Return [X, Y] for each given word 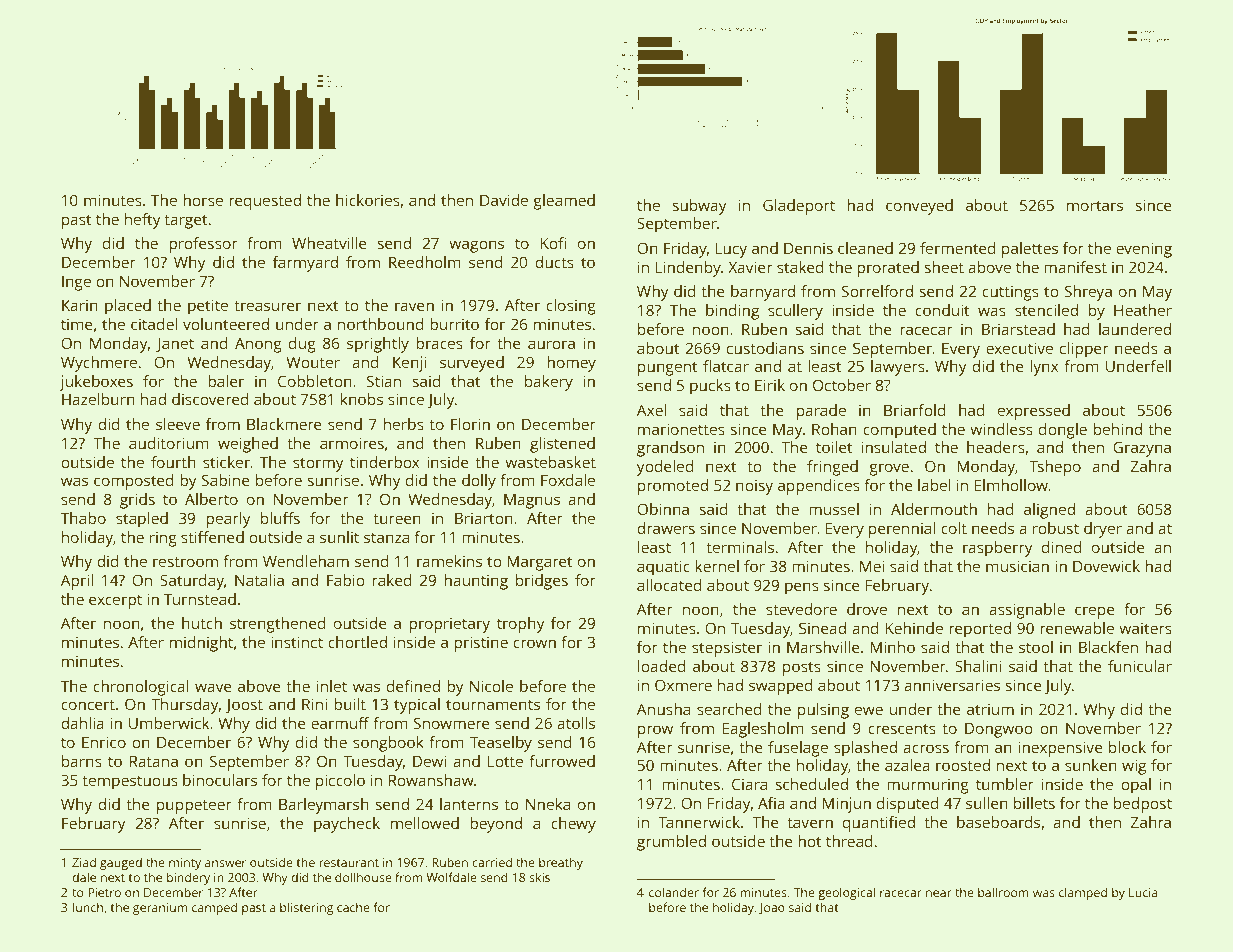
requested [265, 202]
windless [1001, 429]
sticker [226, 462]
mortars [1095, 206]
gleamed [564, 202]
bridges [542, 582]
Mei [872, 566]
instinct [297, 642]
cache [353, 907]
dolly [479, 482]
